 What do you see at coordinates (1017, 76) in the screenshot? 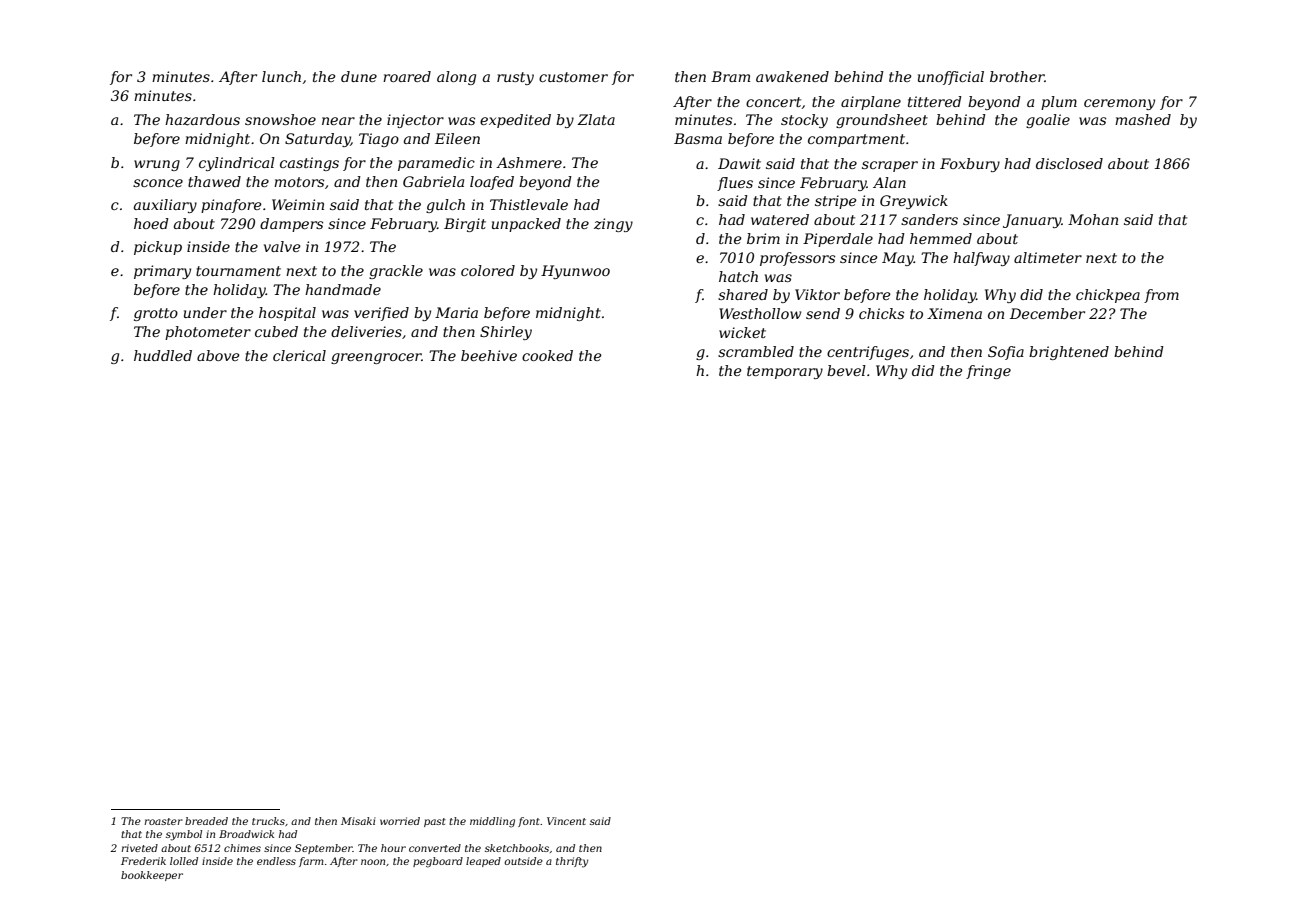
I see `brother` at bounding box center [1017, 76].
